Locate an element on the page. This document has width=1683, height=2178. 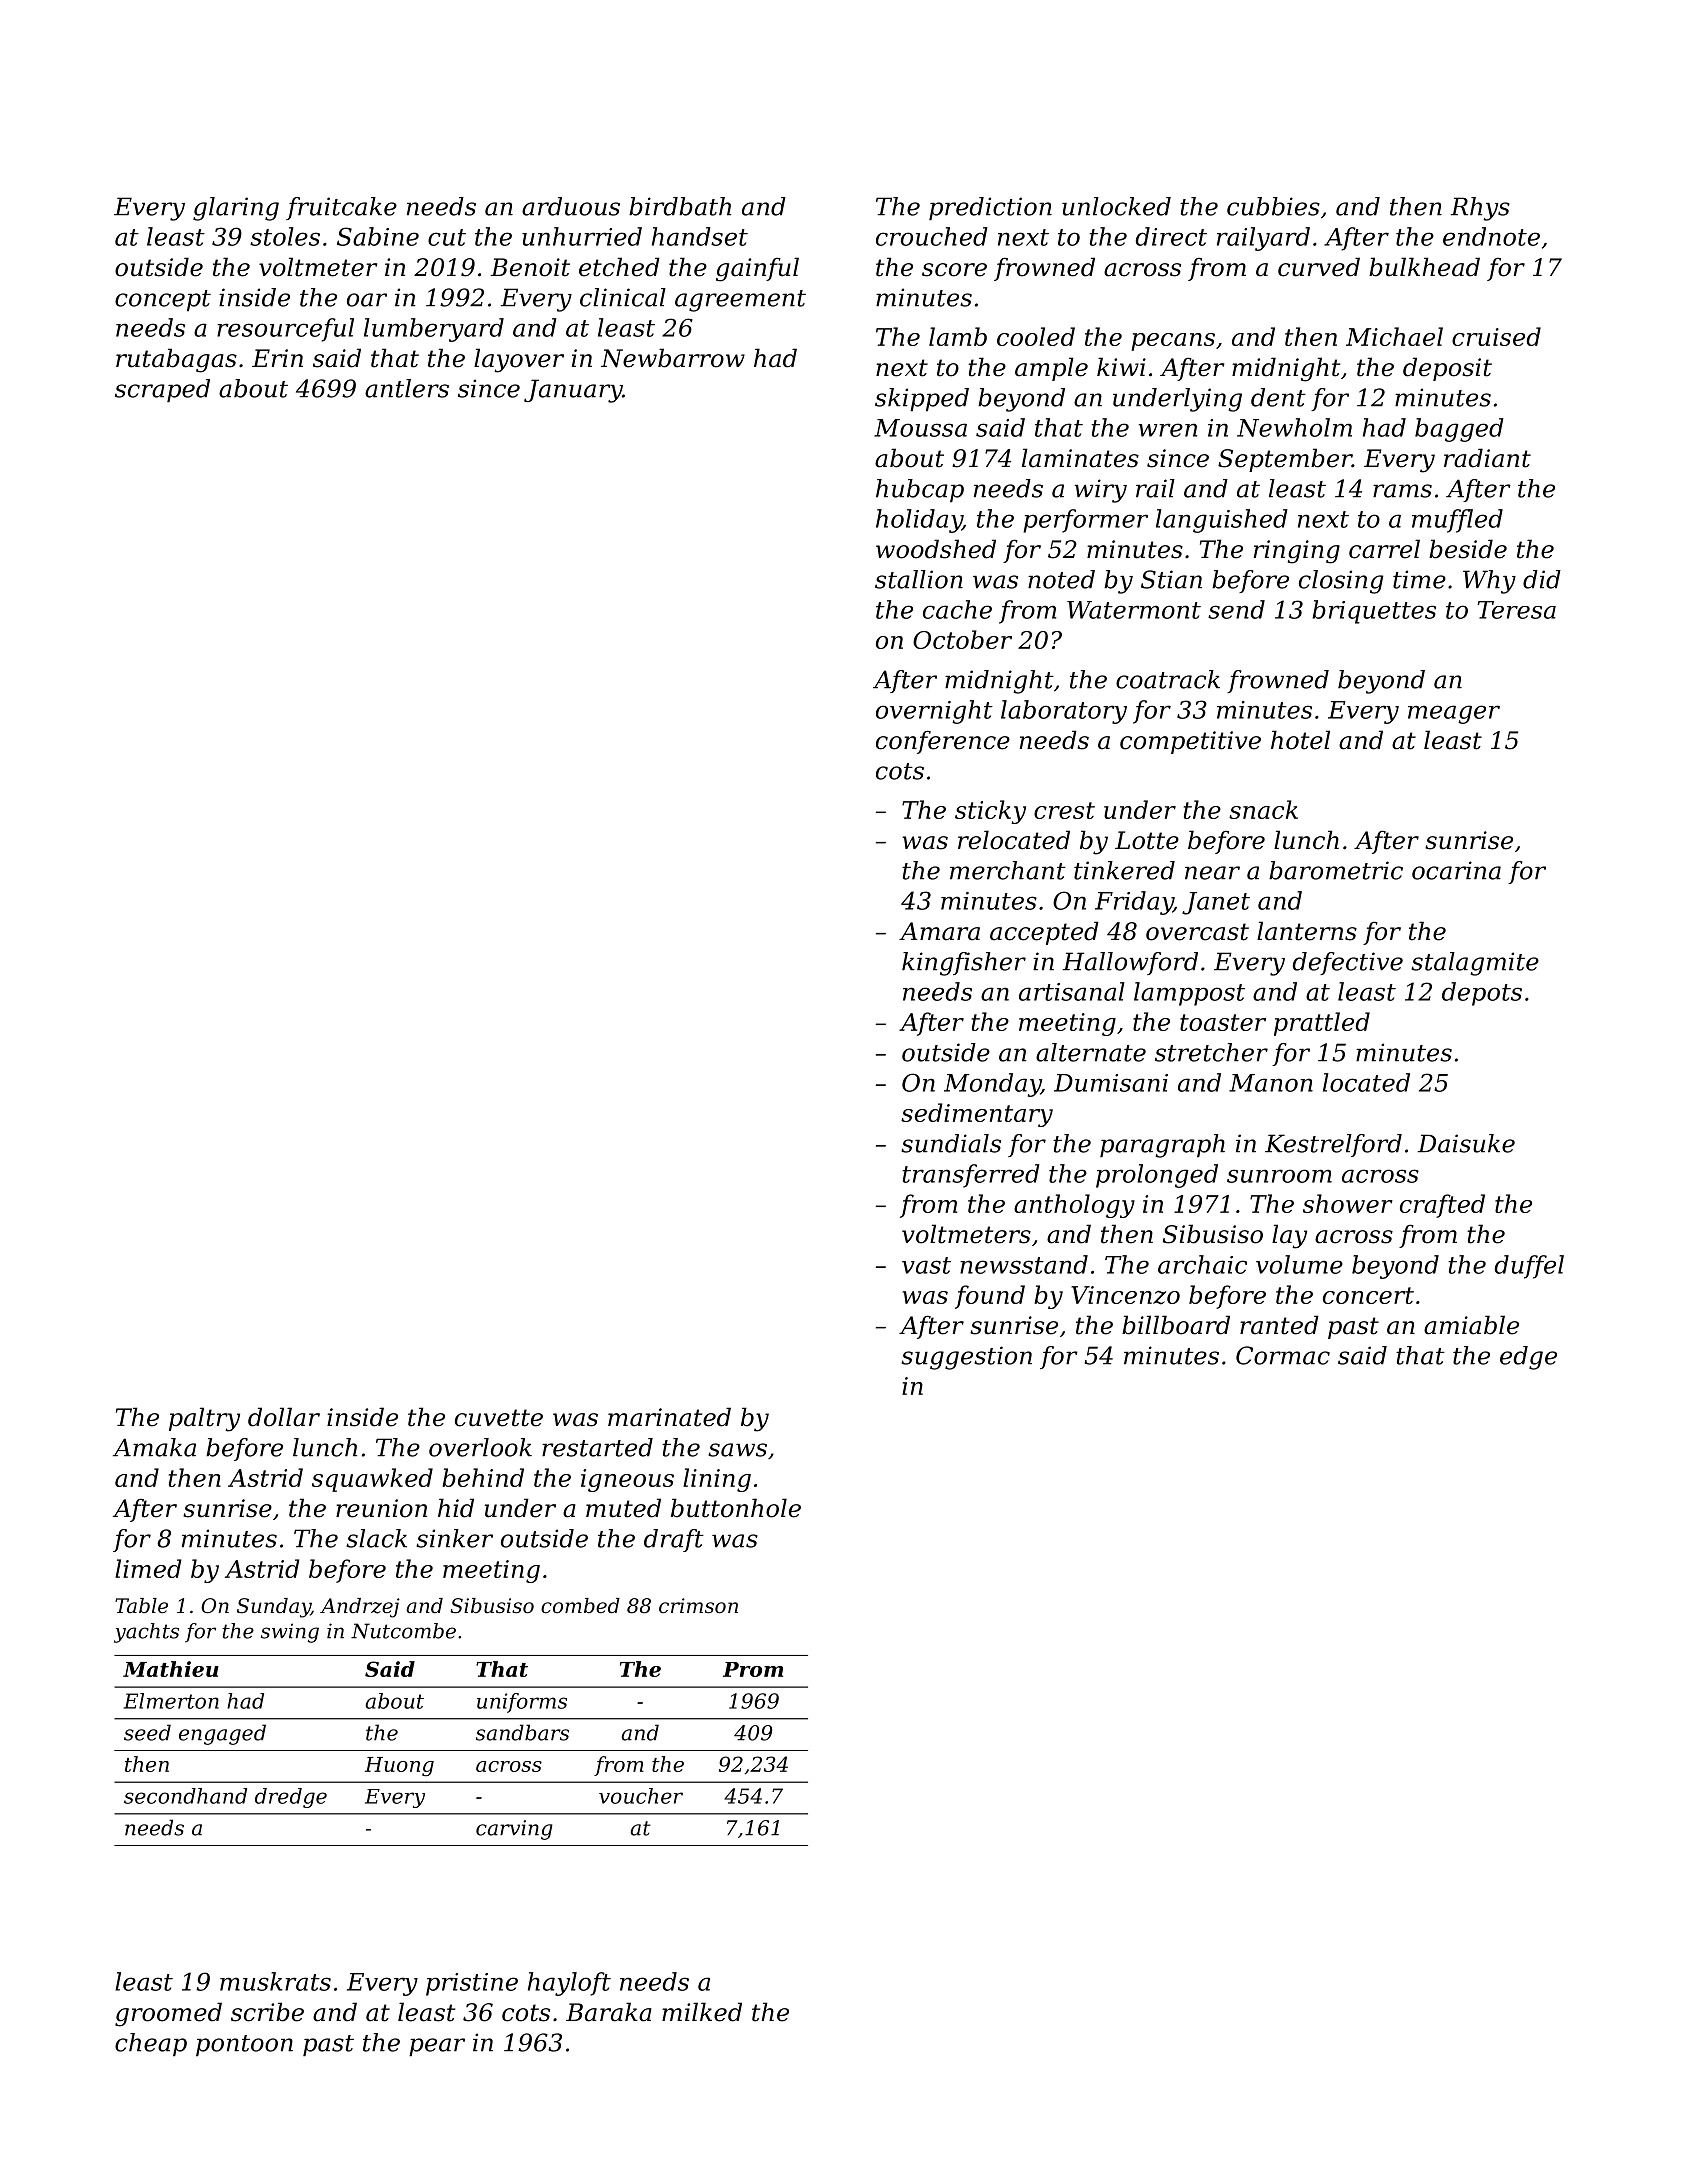
muskrats is located at coordinates (275, 1981).
